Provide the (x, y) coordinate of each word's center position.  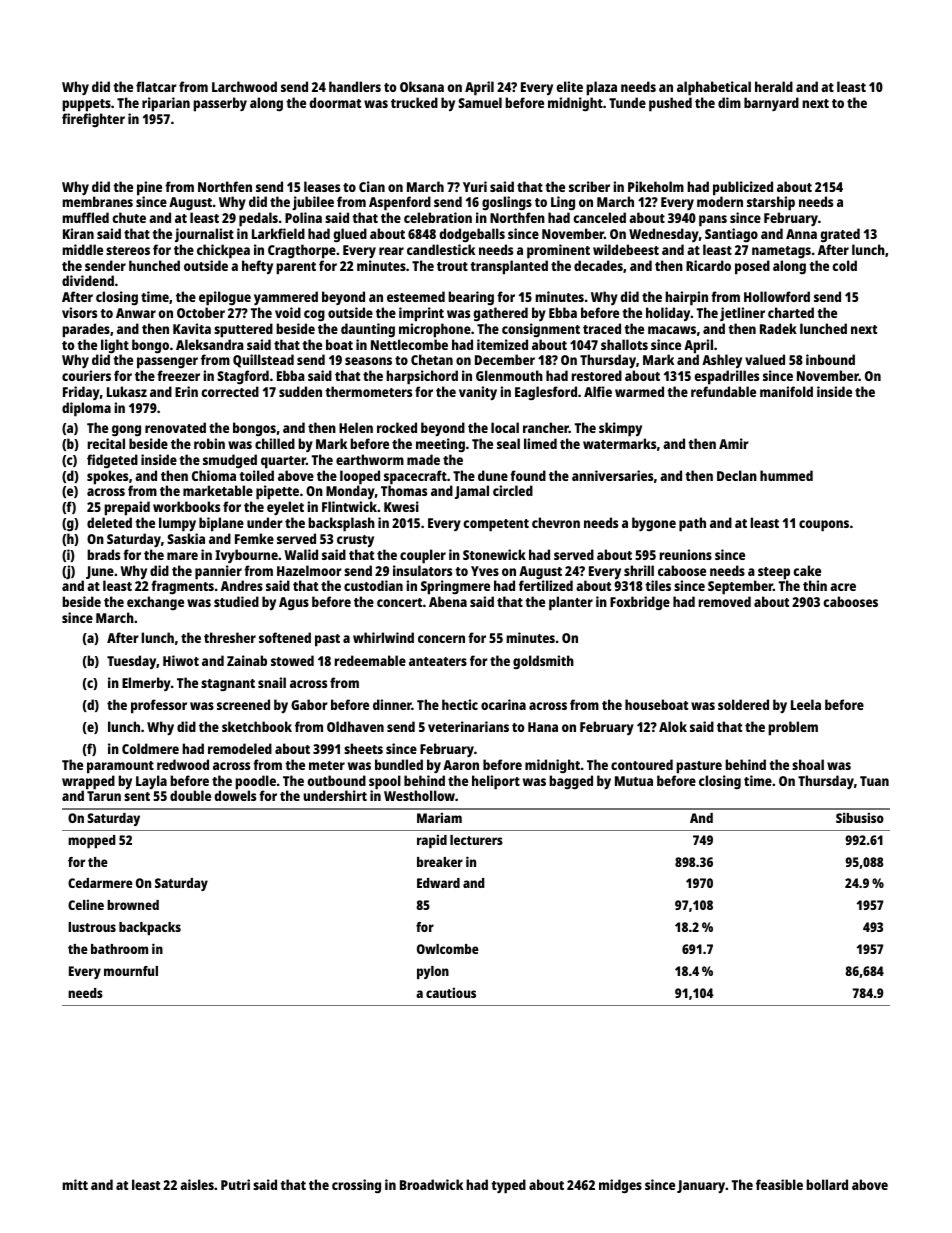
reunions (686, 554)
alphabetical (714, 88)
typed (508, 1186)
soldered (743, 704)
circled (513, 490)
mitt (75, 1184)
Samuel (480, 102)
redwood (183, 764)
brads (103, 554)
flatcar (156, 86)
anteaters (438, 661)
